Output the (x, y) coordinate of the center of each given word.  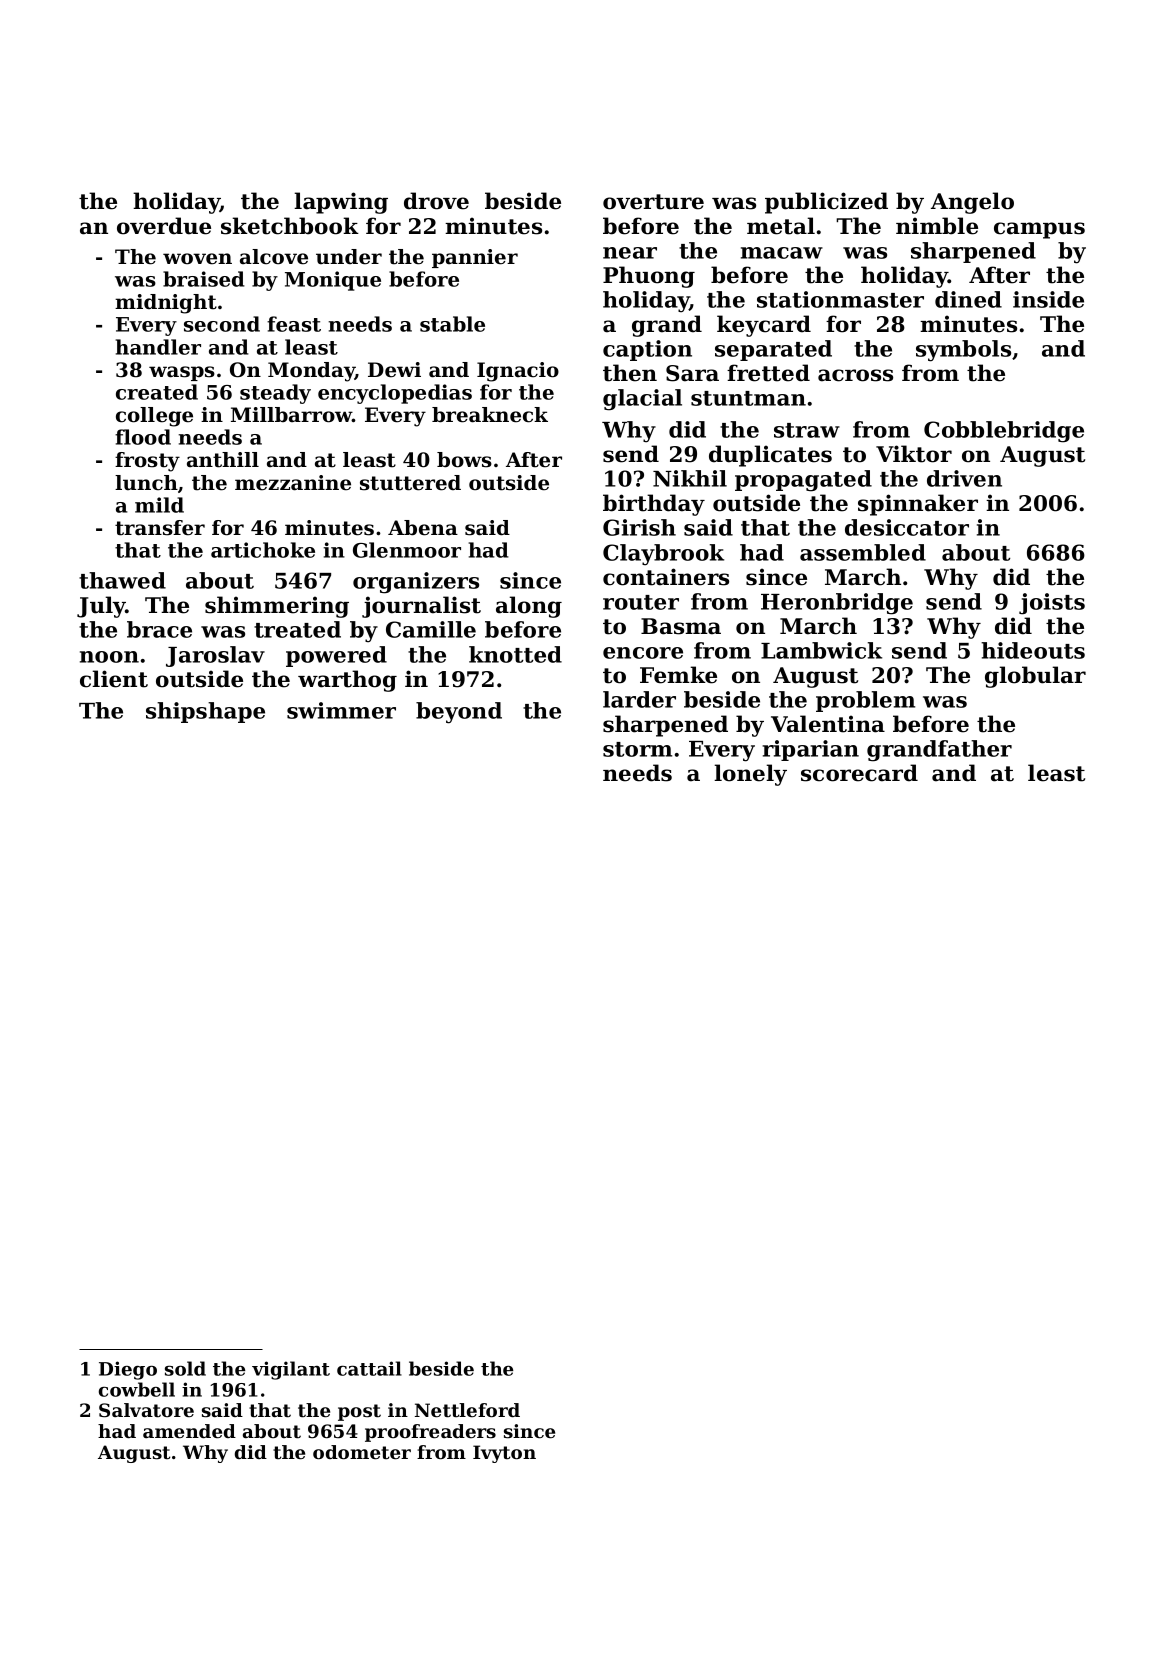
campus (1039, 230)
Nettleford (467, 1410)
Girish (639, 527)
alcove (274, 257)
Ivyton (504, 1454)
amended (189, 1431)
